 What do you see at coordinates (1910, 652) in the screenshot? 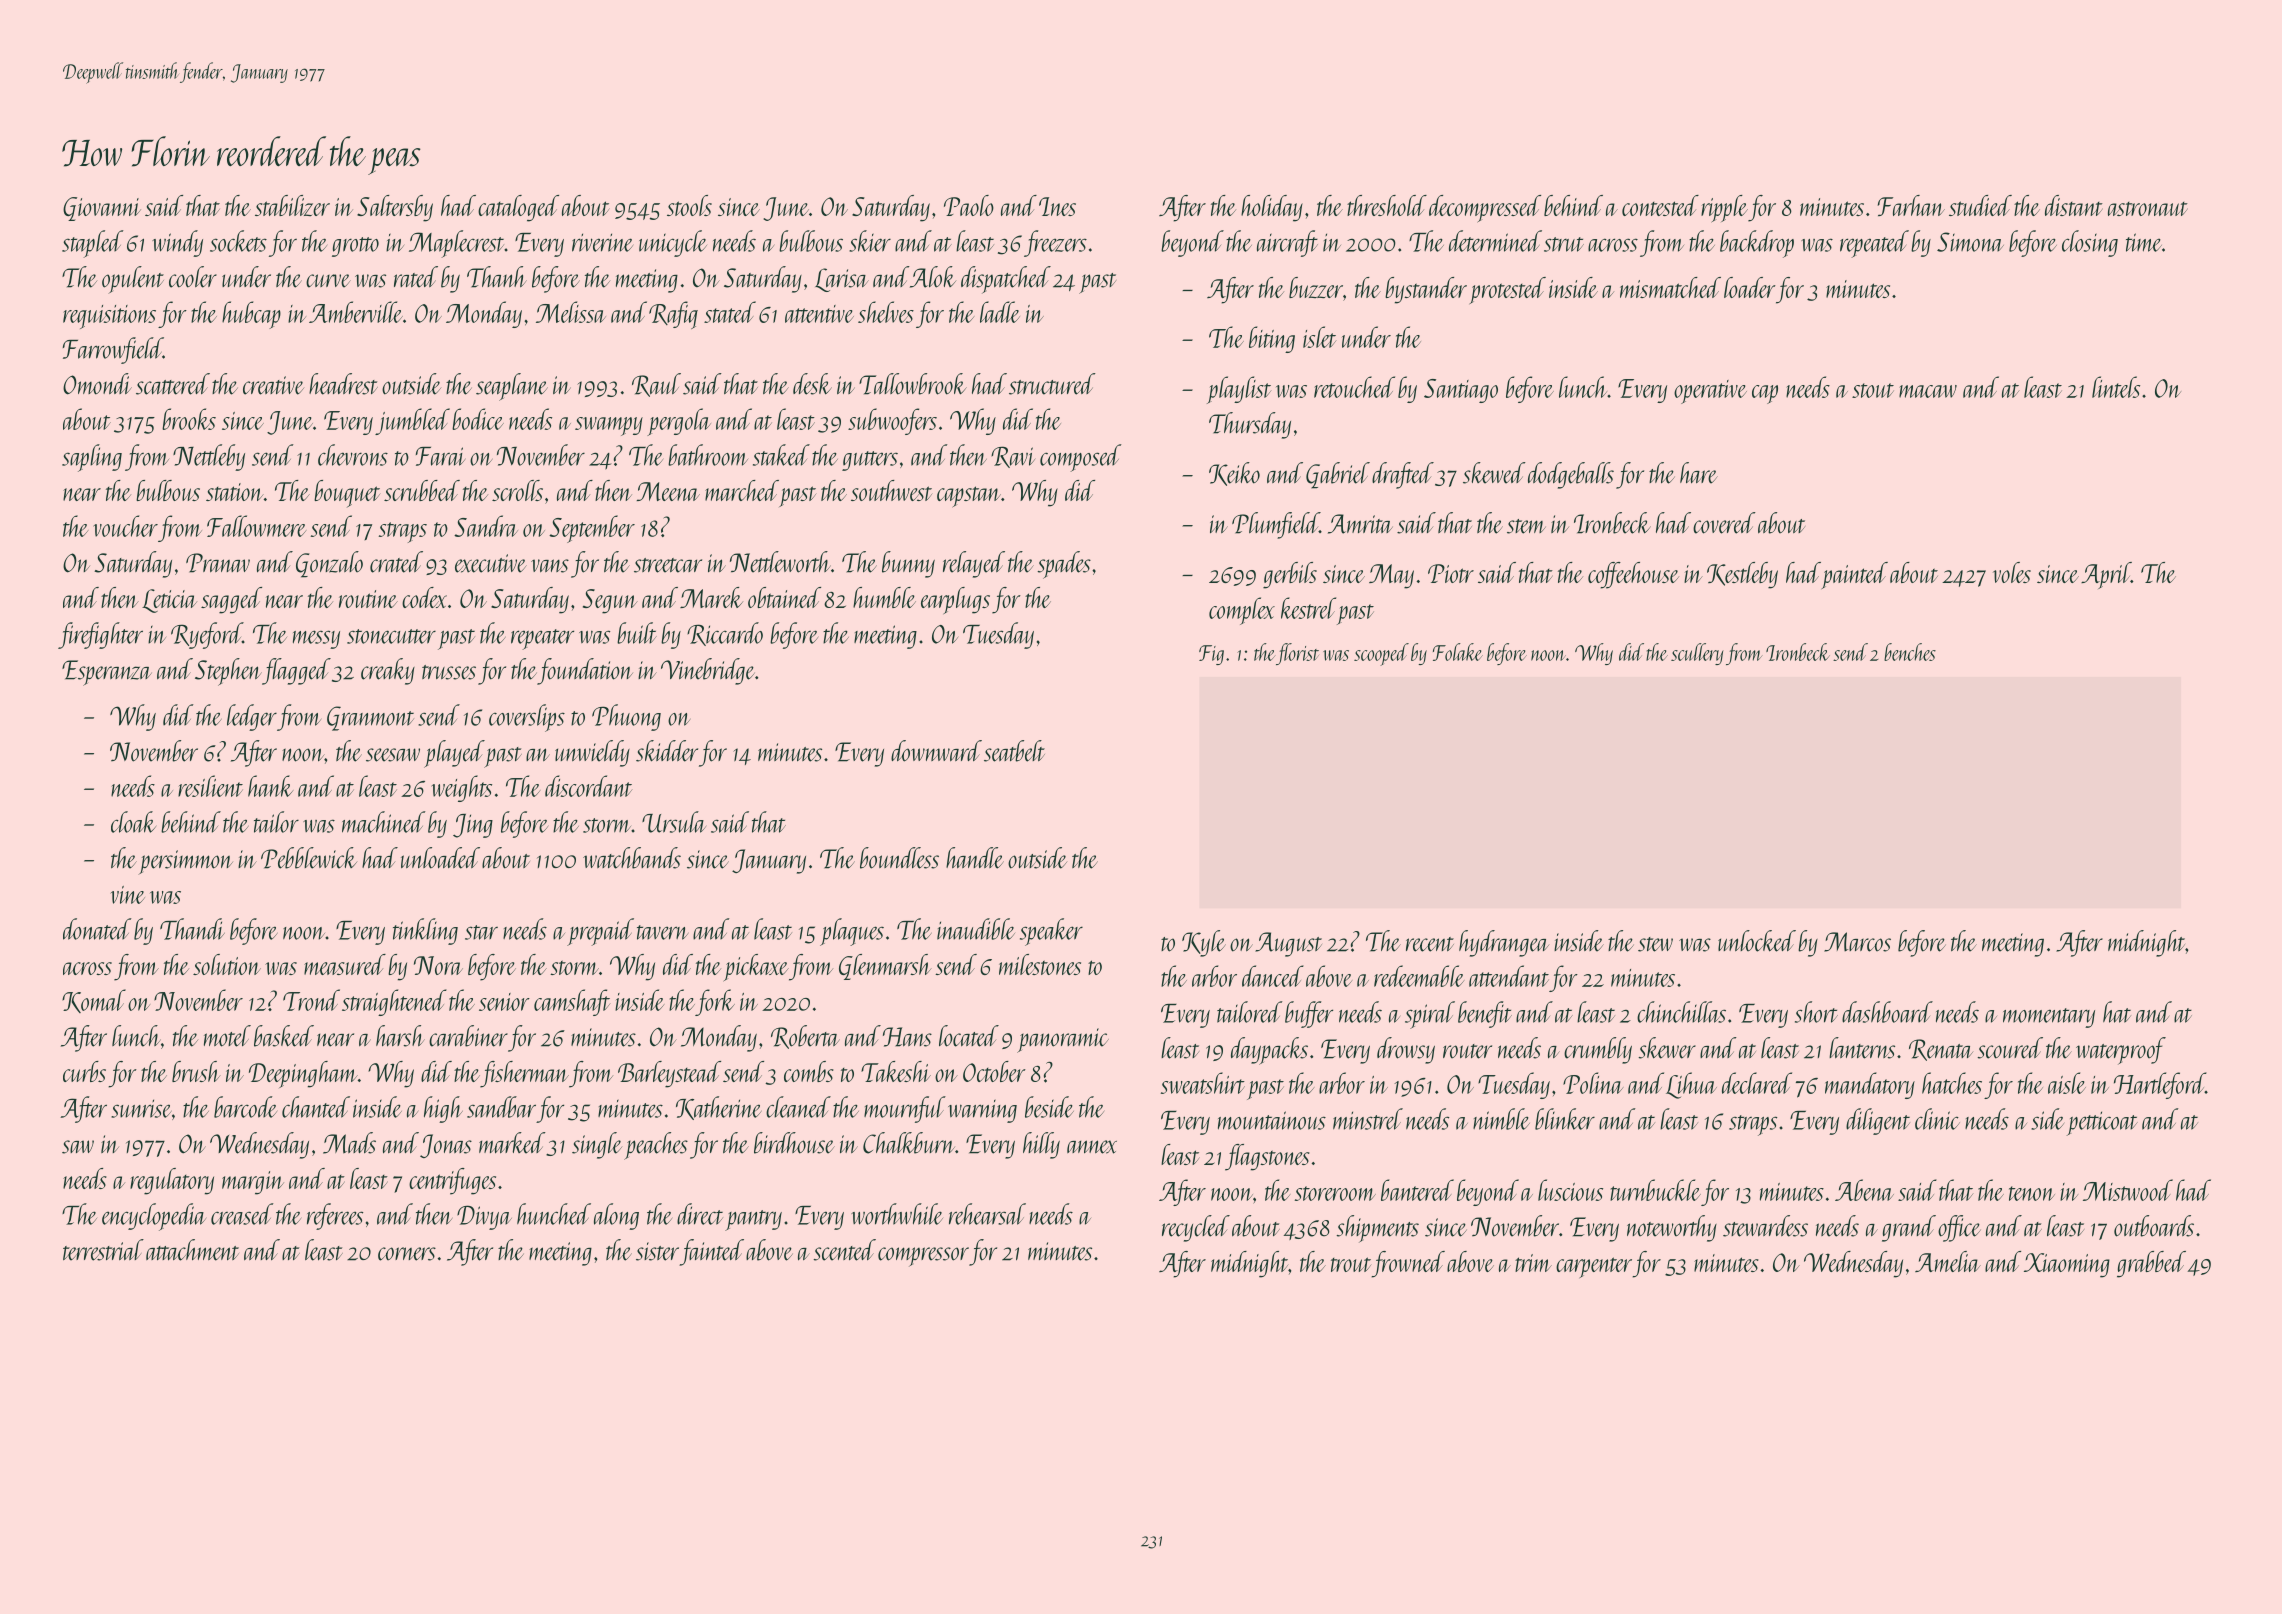
I see `benches` at bounding box center [1910, 652].
